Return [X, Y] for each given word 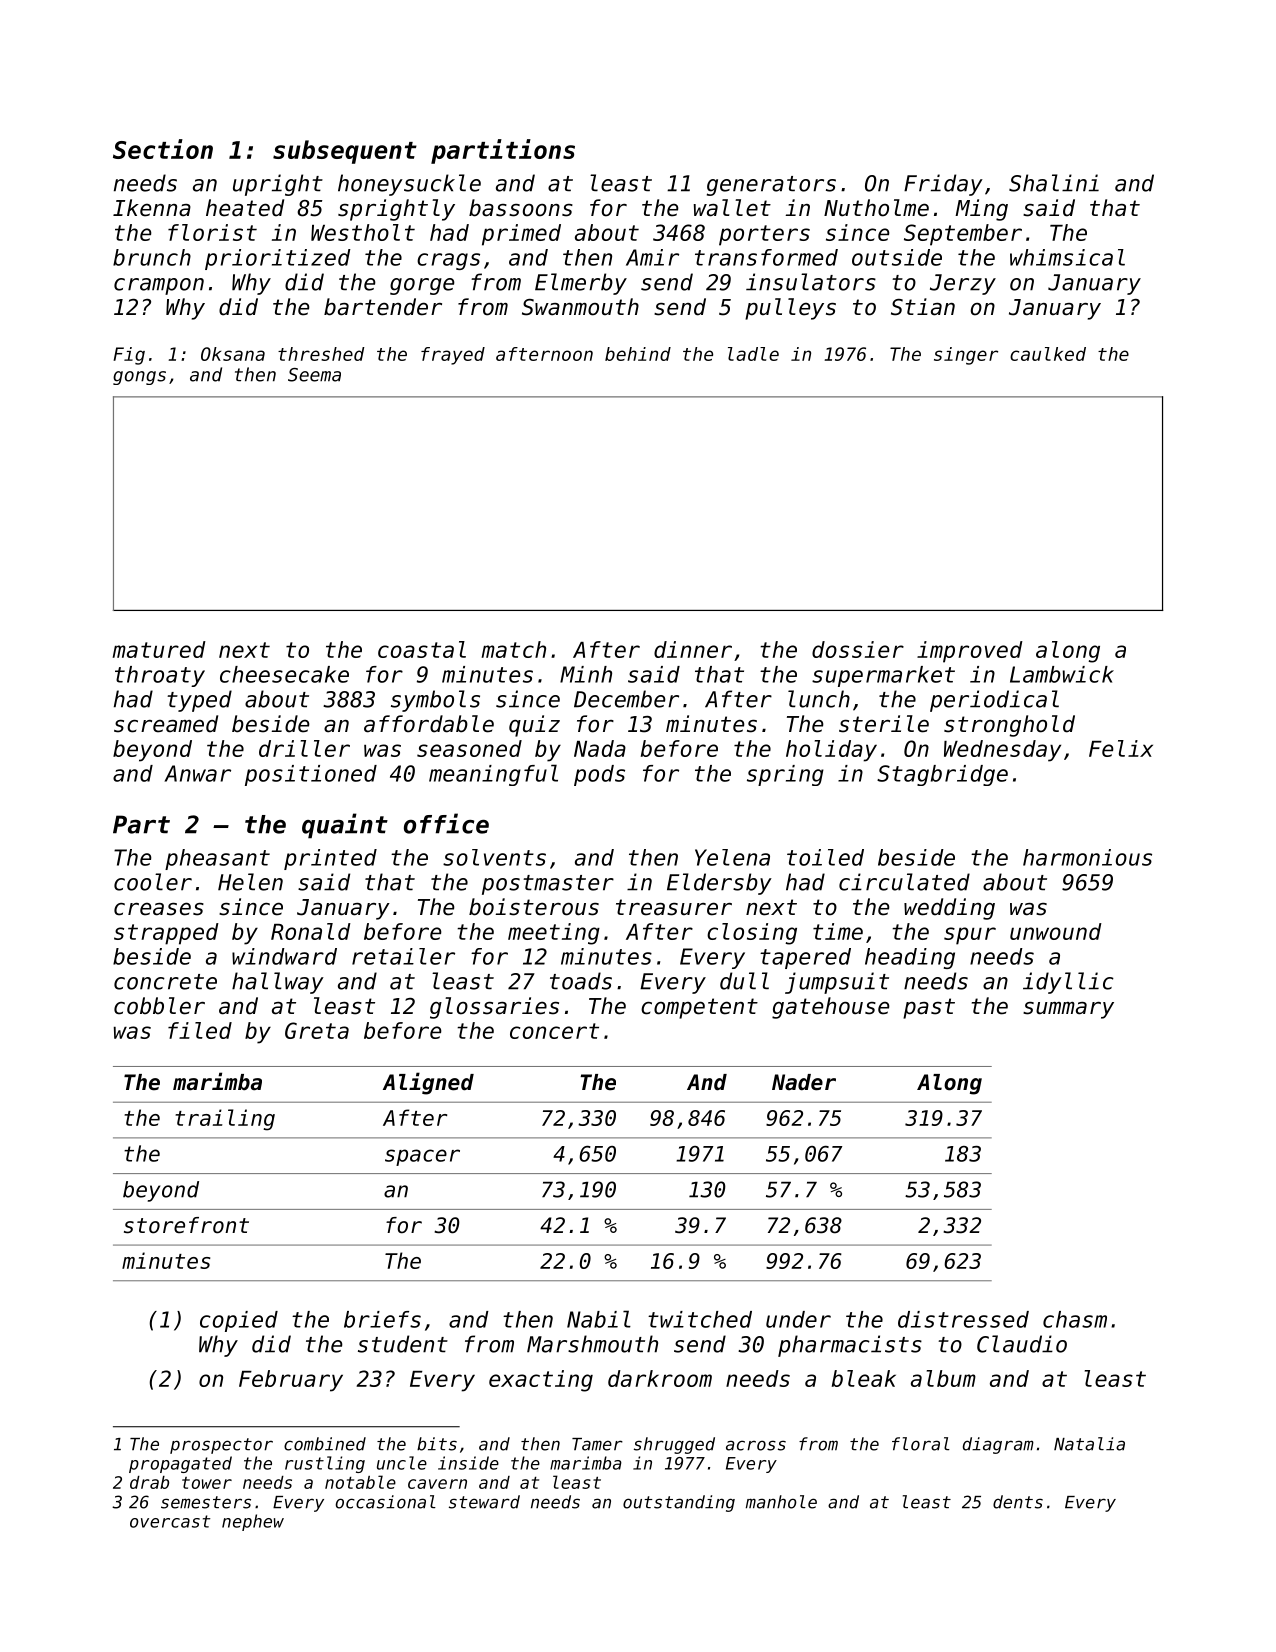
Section [163, 149]
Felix [1121, 748]
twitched [700, 1319]
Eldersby [719, 884]
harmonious [1087, 857]
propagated [180, 1464]
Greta [317, 1030]
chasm [1075, 1319]
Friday [943, 185]
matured [159, 649]
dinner [693, 649]
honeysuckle [409, 185]
